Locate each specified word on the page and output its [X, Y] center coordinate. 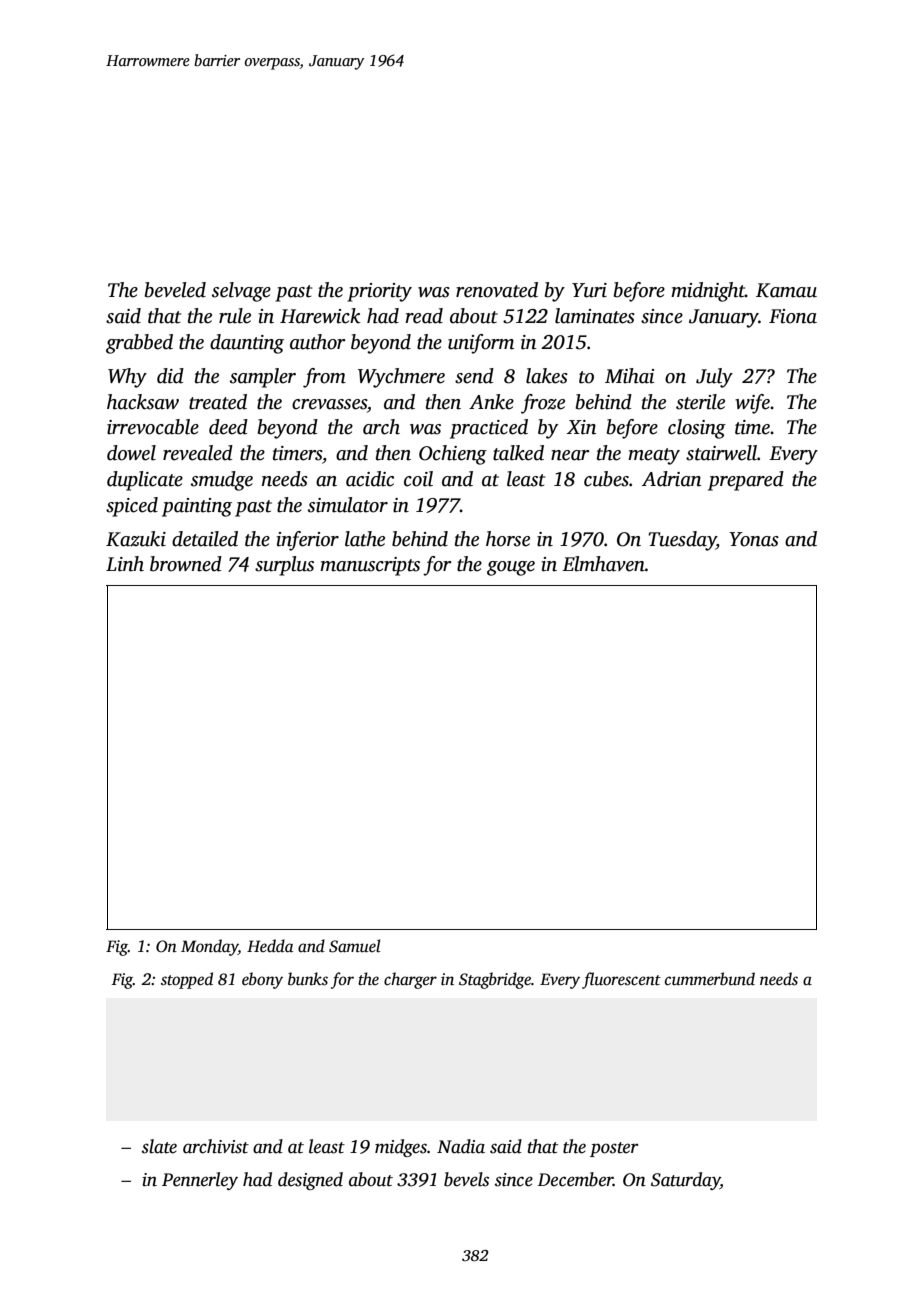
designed [310, 1181]
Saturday [685, 1181]
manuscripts [370, 566]
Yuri [589, 290]
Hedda [270, 946]
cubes [606, 479]
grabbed [139, 344]
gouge [511, 568]
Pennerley [200, 1181]
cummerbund [710, 979]
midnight [708, 292]
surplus [284, 566]
